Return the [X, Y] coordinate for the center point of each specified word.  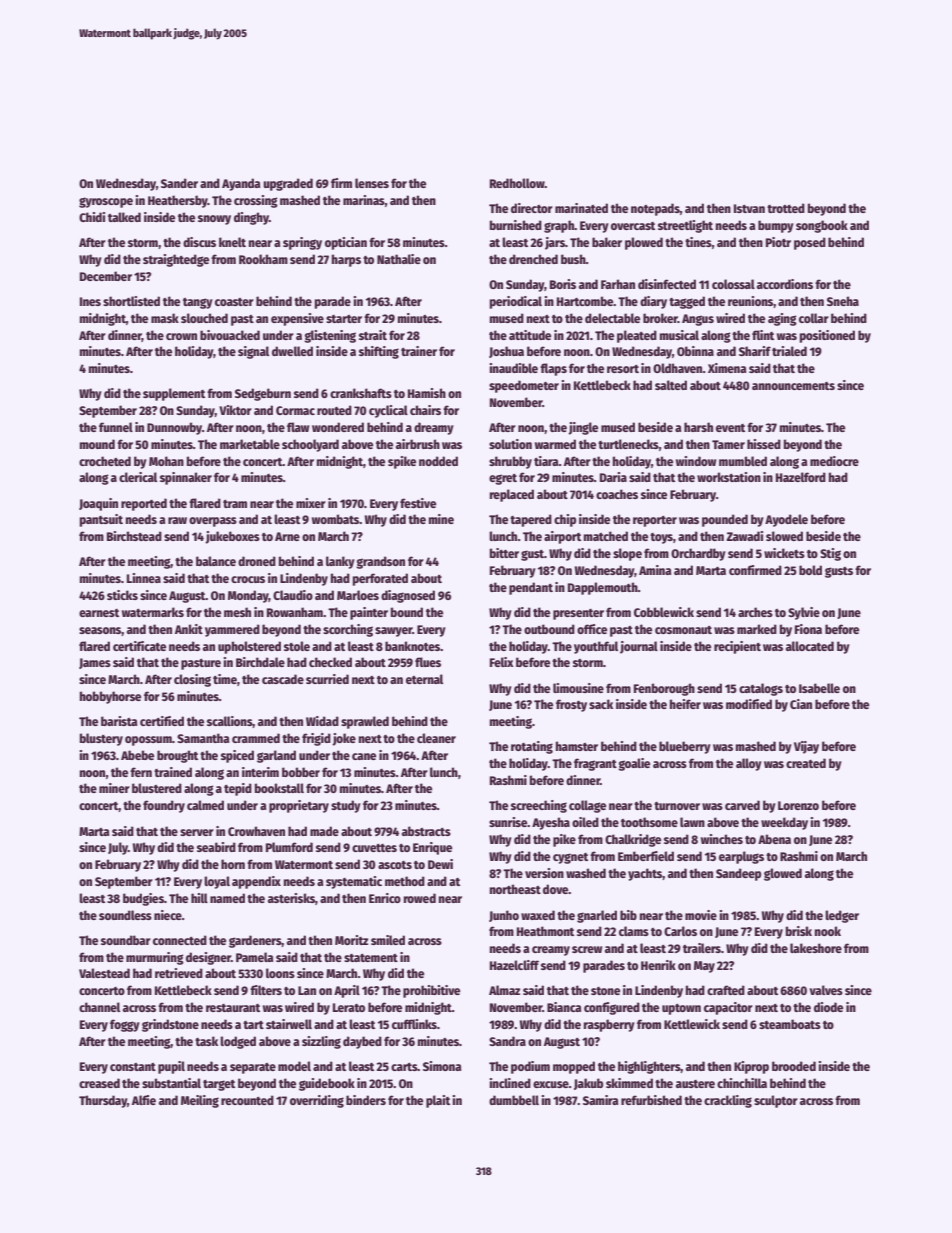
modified [749, 704]
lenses [372, 183]
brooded [794, 1066]
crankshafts [361, 393]
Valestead [104, 973]
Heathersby [178, 201]
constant [133, 1067]
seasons [100, 631]
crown [181, 336]
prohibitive [431, 991]
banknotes [412, 646]
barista [119, 721]
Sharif [755, 351]
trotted [786, 208]
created [806, 763]
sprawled [365, 722]
